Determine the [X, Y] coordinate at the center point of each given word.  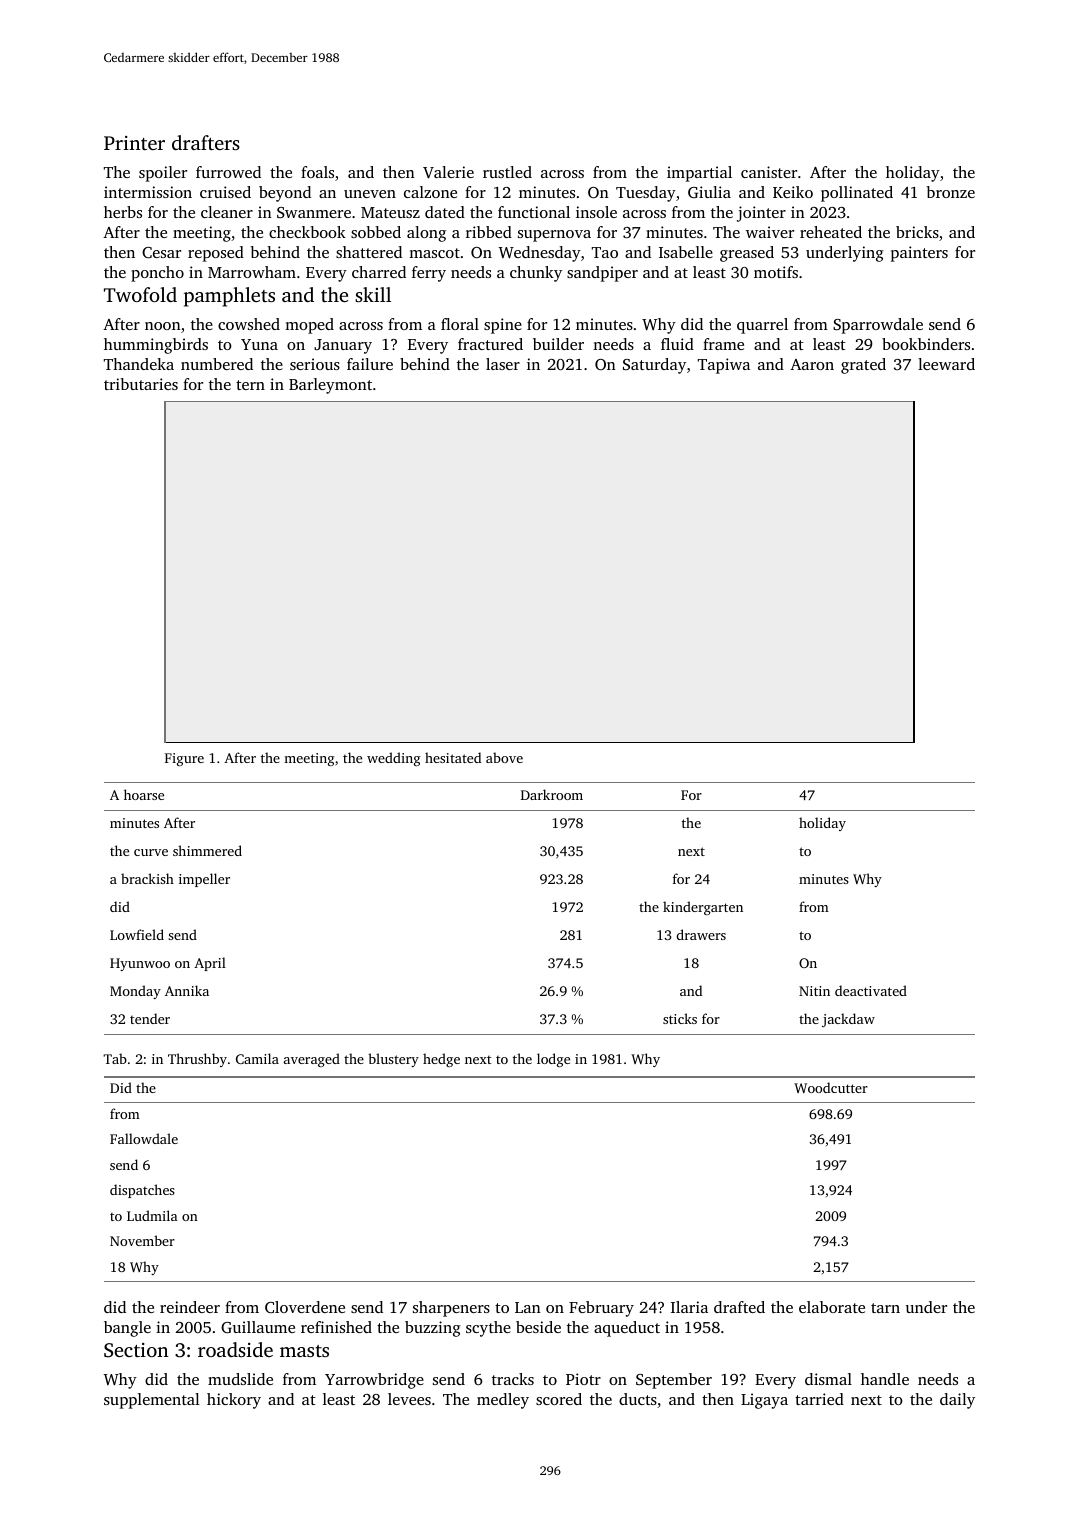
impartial [699, 174]
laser [503, 364]
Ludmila [152, 1215]
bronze [951, 192]
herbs [123, 212]
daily [957, 1401]
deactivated [871, 990]
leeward [946, 364]
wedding [394, 759]
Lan [528, 1307]
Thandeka [139, 364]
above [504, 757]
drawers [701, 934]
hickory [234, 1401]
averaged [312, 1060]
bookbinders [926, 344]
